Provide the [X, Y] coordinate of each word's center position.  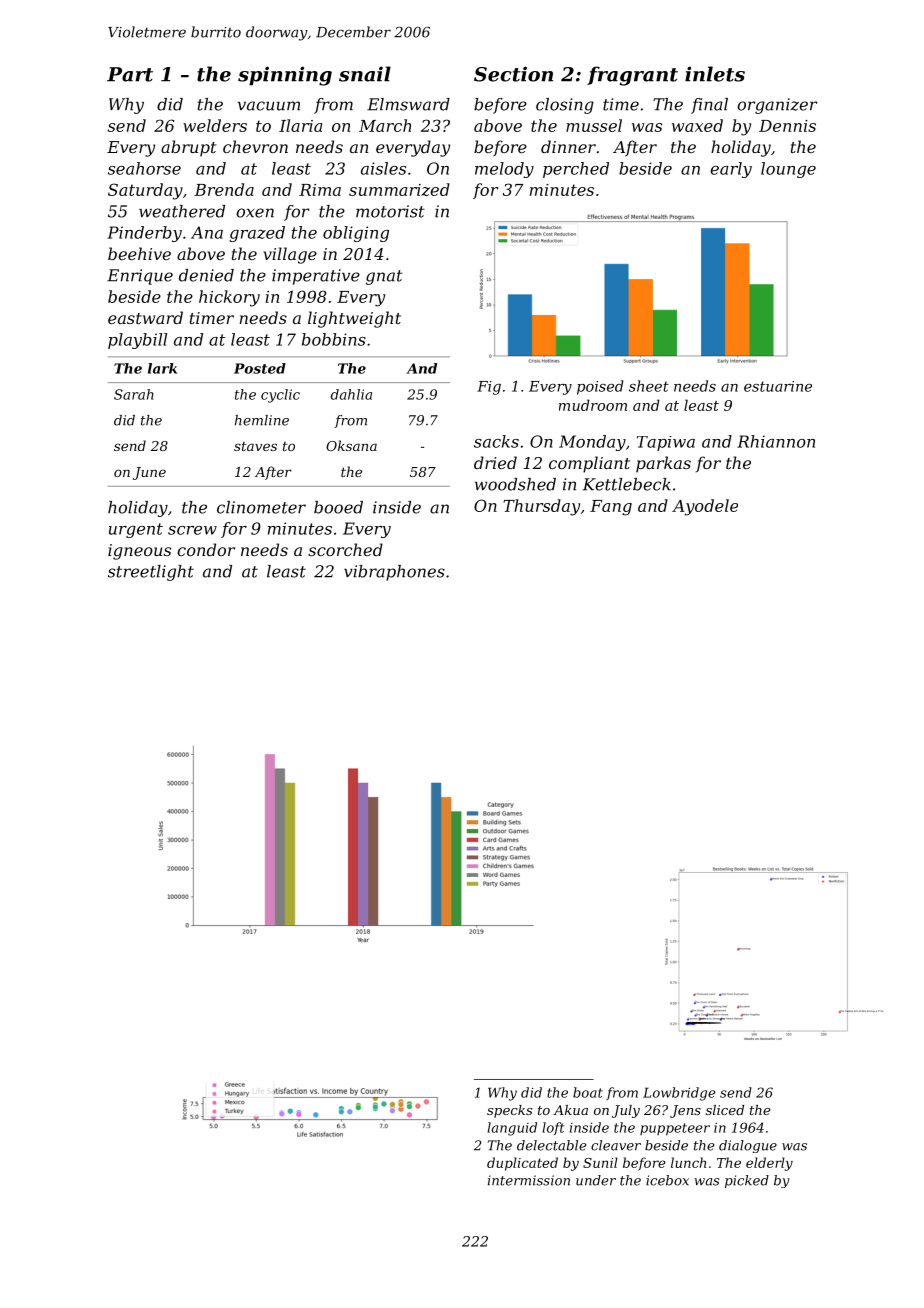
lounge [788, 170]
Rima [320, 190]
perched [576, 170]
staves [255, 446]
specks [509, 1111]
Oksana [351, 445]
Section [513, 74]
